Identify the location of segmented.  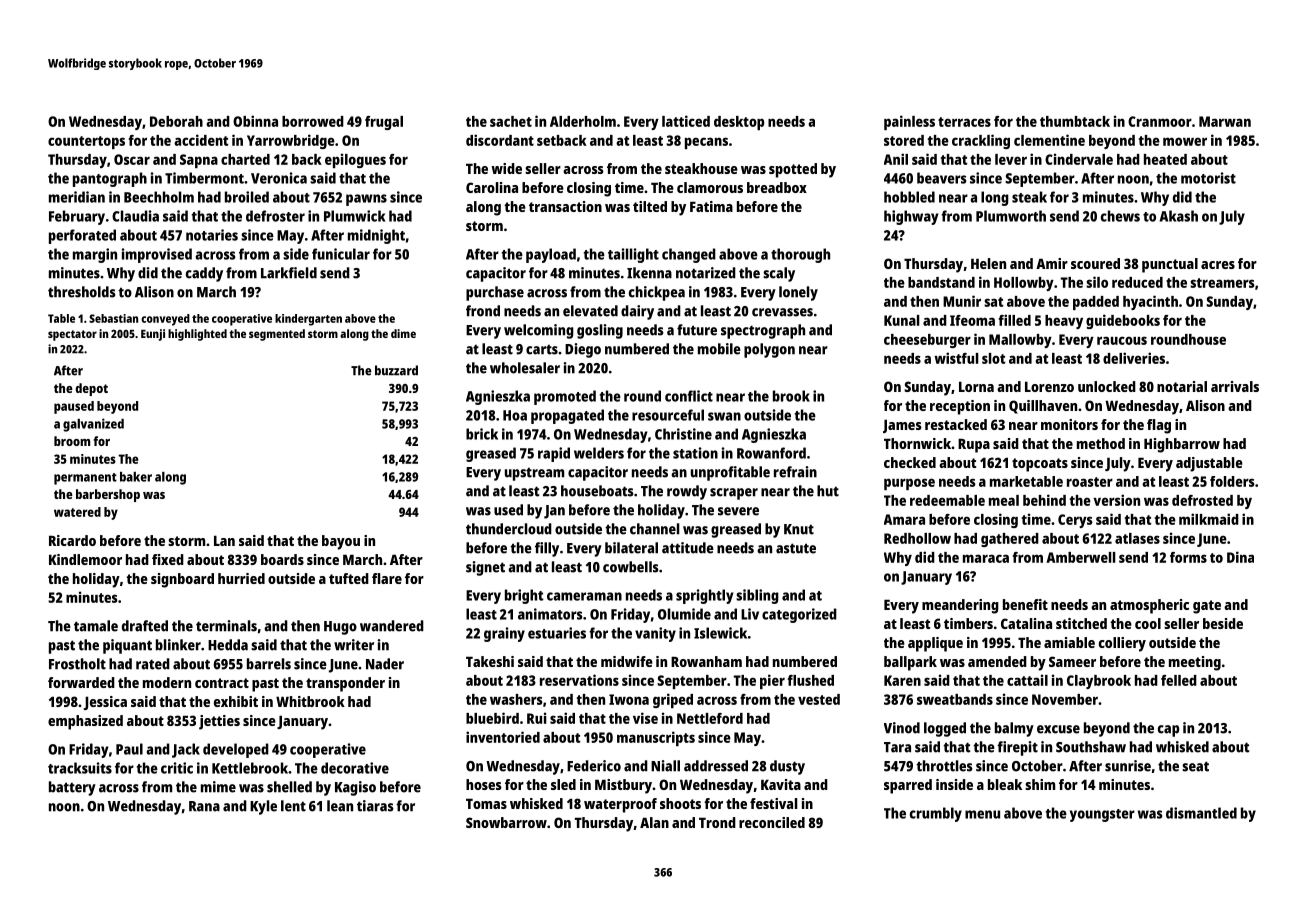
(277, 335).
